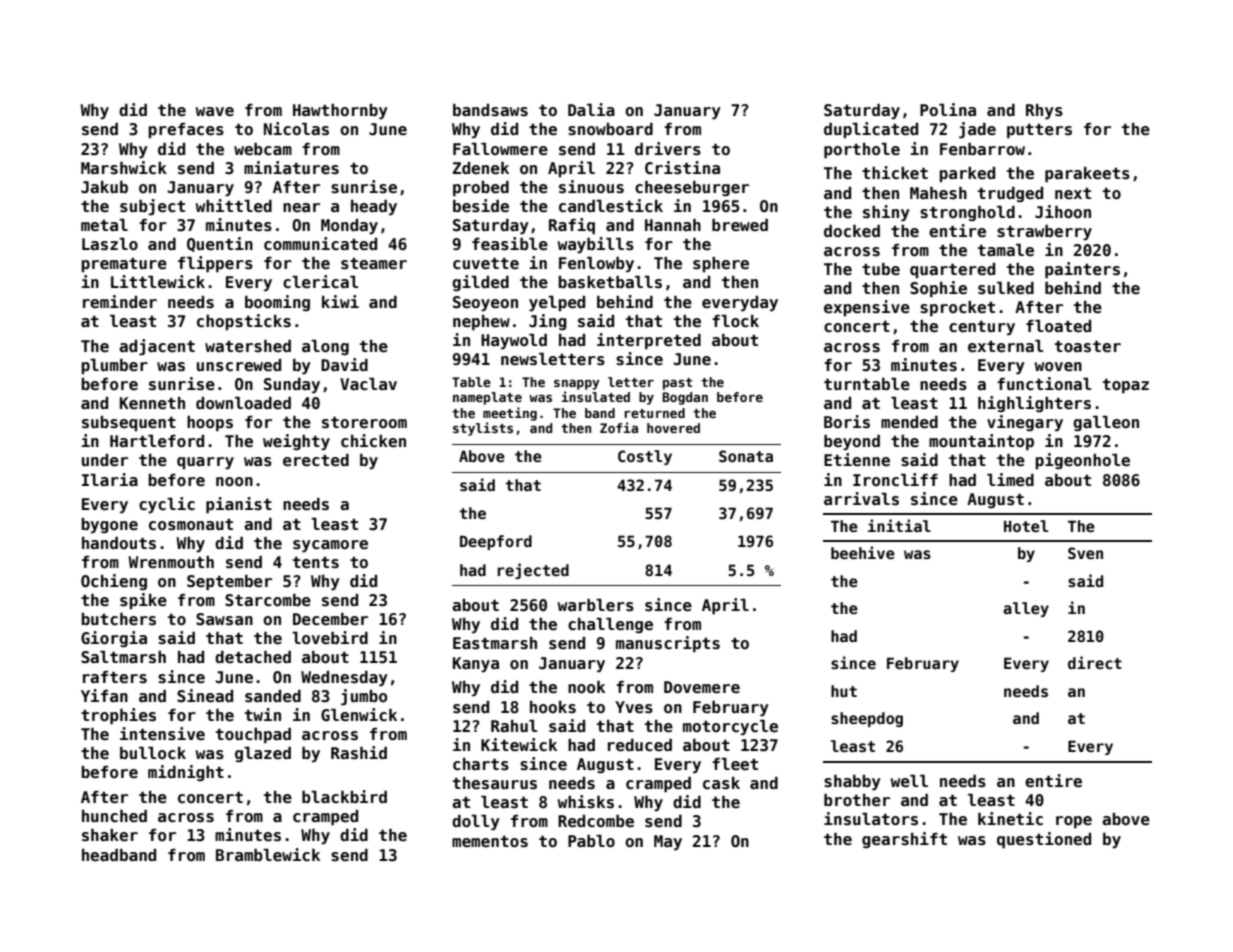 Image resolution: width=1233 pixels, height=952 pixels. I want to click on Rhys, so click(1044, 112).
